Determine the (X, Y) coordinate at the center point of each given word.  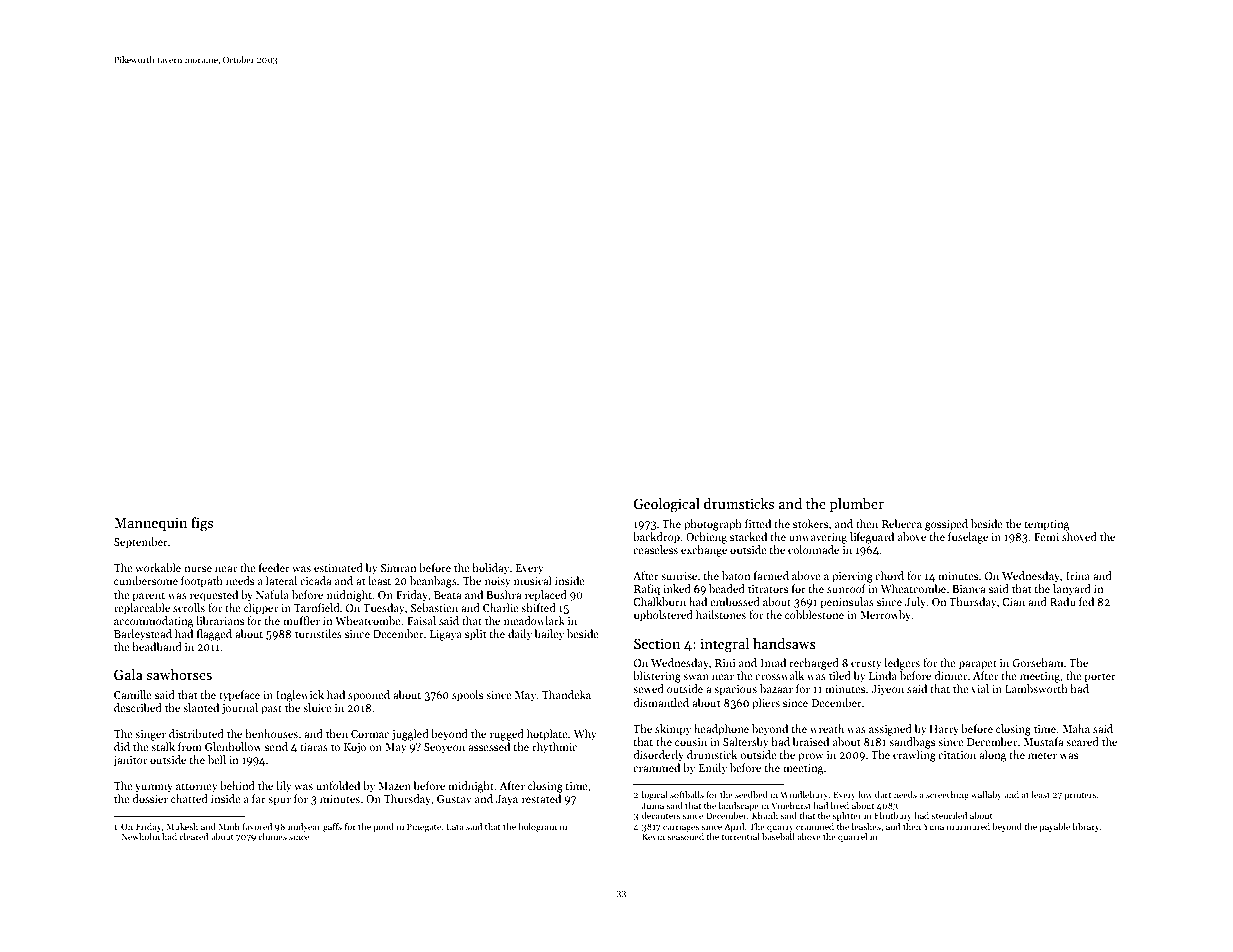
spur (279, 801)
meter (1042, 755)
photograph (713, 525)
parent (148, 597)
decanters (661, 815)
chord (889, 575)
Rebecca (902, 523)
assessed (489, 746)
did (122, 746)
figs (202, 524)
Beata (447, 595)
